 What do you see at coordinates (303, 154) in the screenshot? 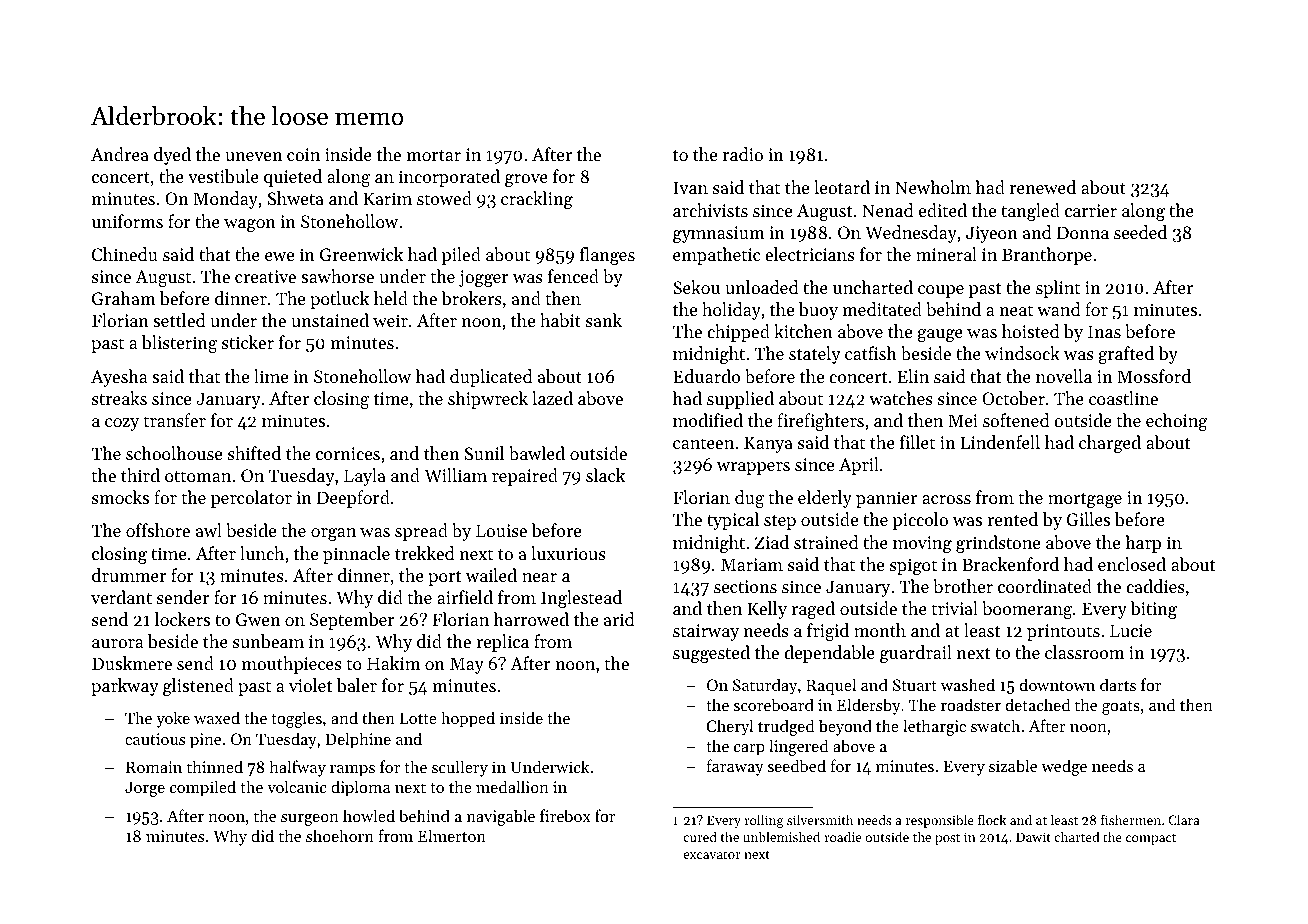
I see `coin` at bounding box center [303, 154].
